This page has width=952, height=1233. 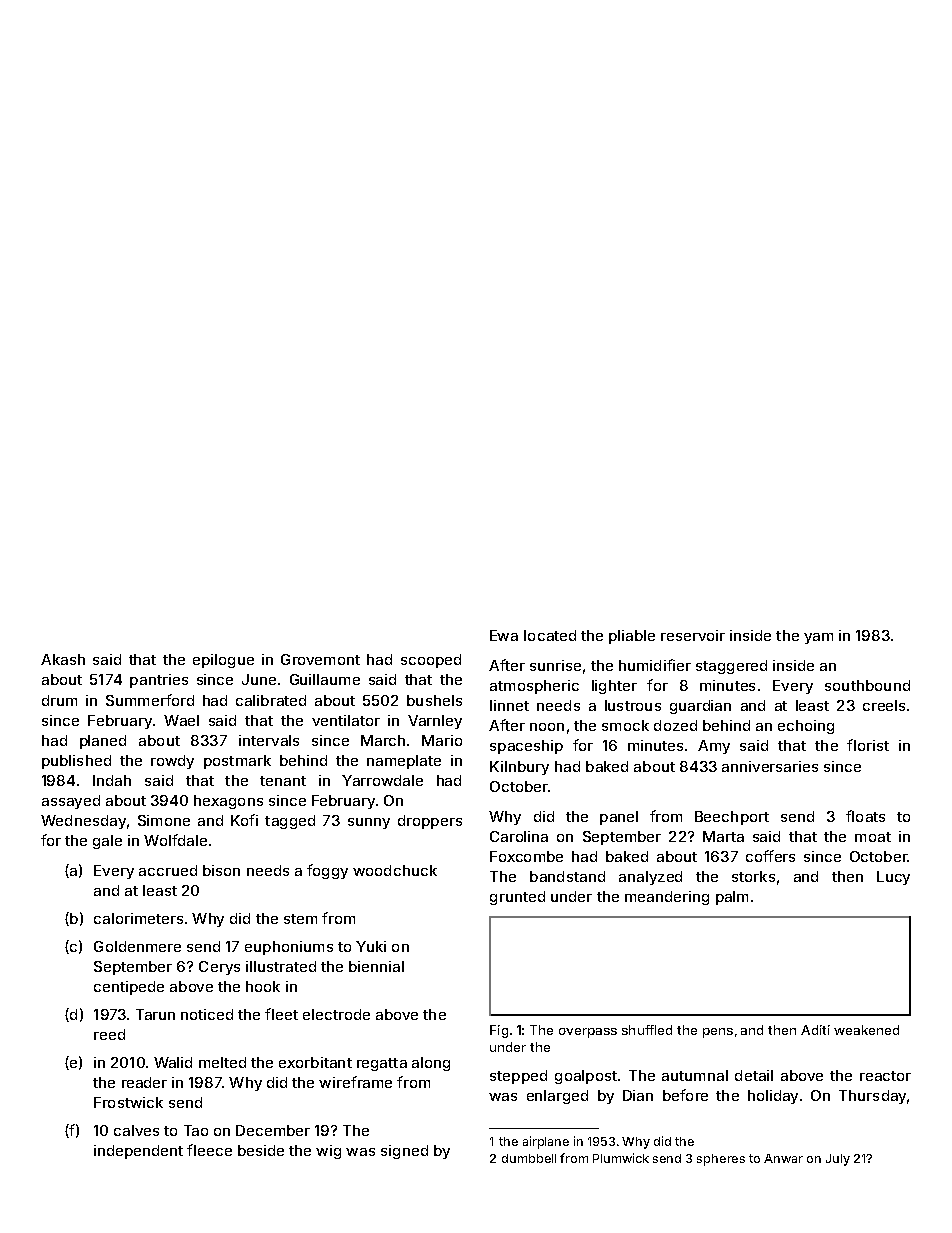 What do you see at coordinates (884, 705) in the page?
I see `creels` at bounding box center [884, 705].
